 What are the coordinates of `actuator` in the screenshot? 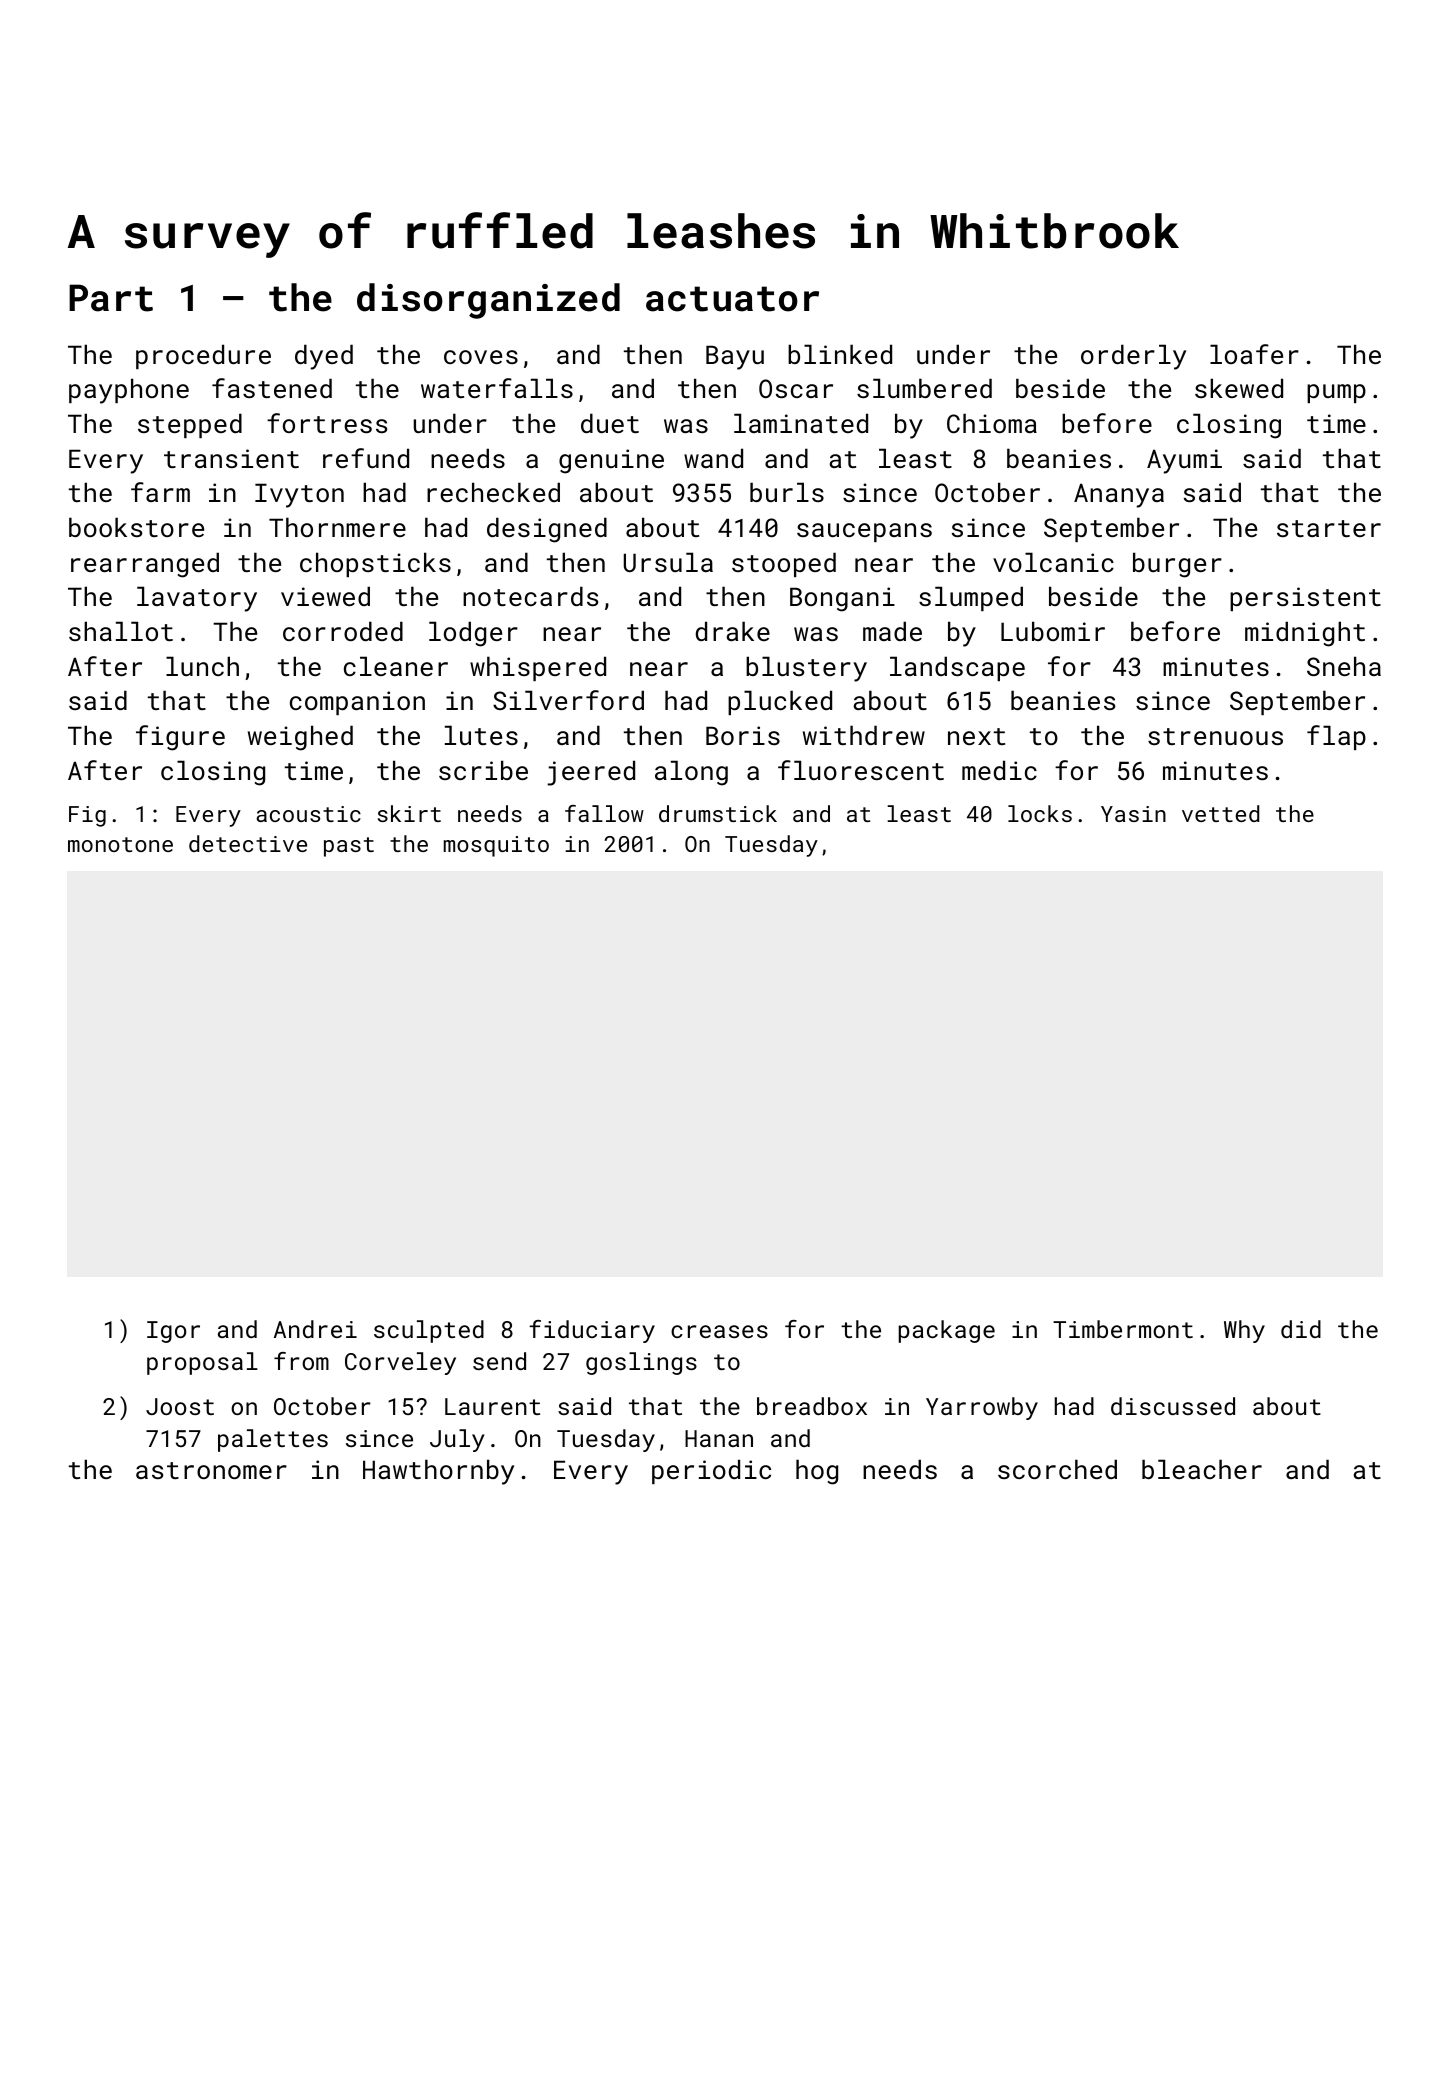 It's located at (732, 299).
